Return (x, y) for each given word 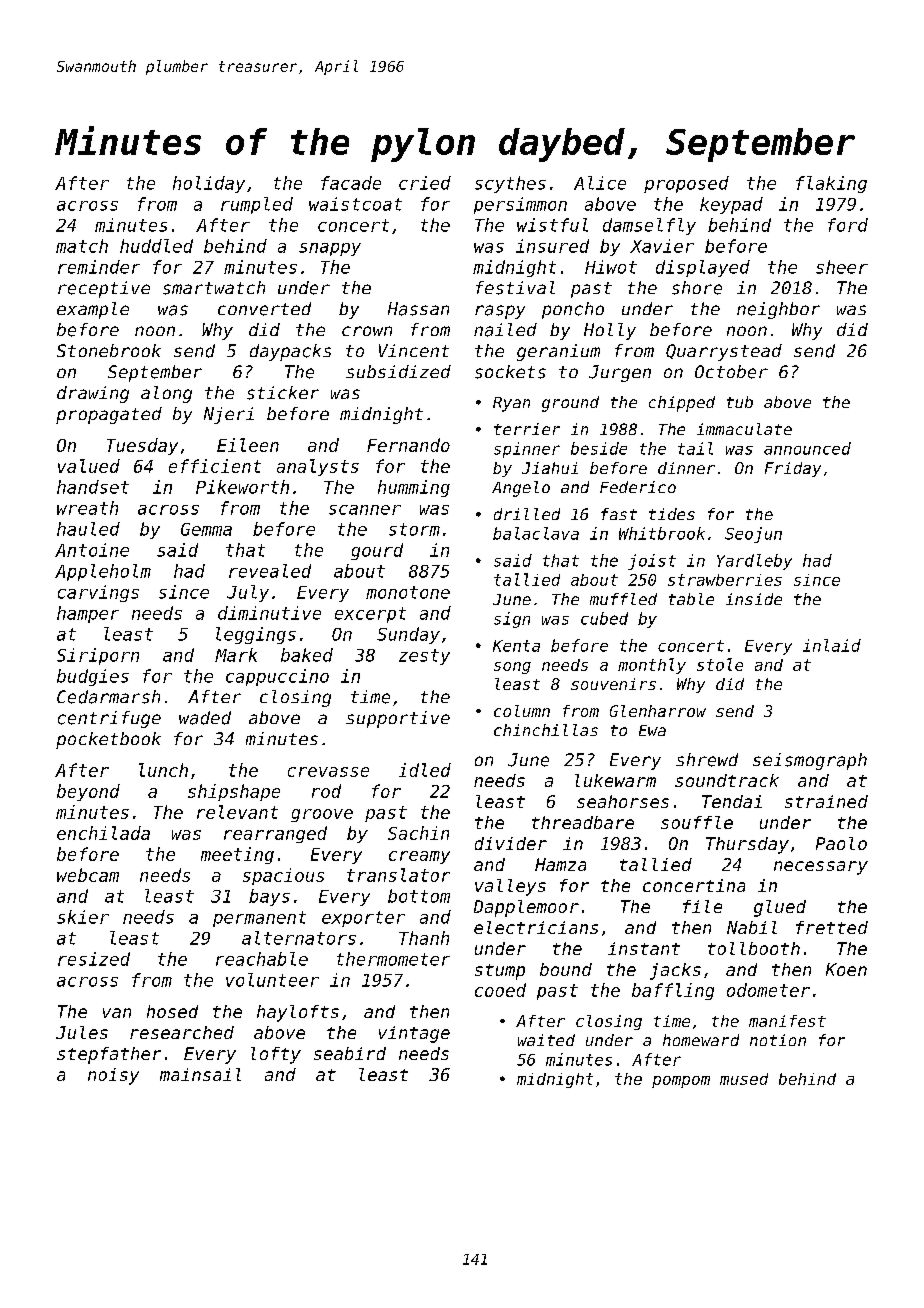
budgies (93, 677)
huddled (156, 246)
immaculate (744, 429)
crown (367, 331)
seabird (350, 1053)
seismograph (810, 761)
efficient (215, 466)
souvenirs (613, 684)
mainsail (200, 1074)
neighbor (778, 310)
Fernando (408, 445)
